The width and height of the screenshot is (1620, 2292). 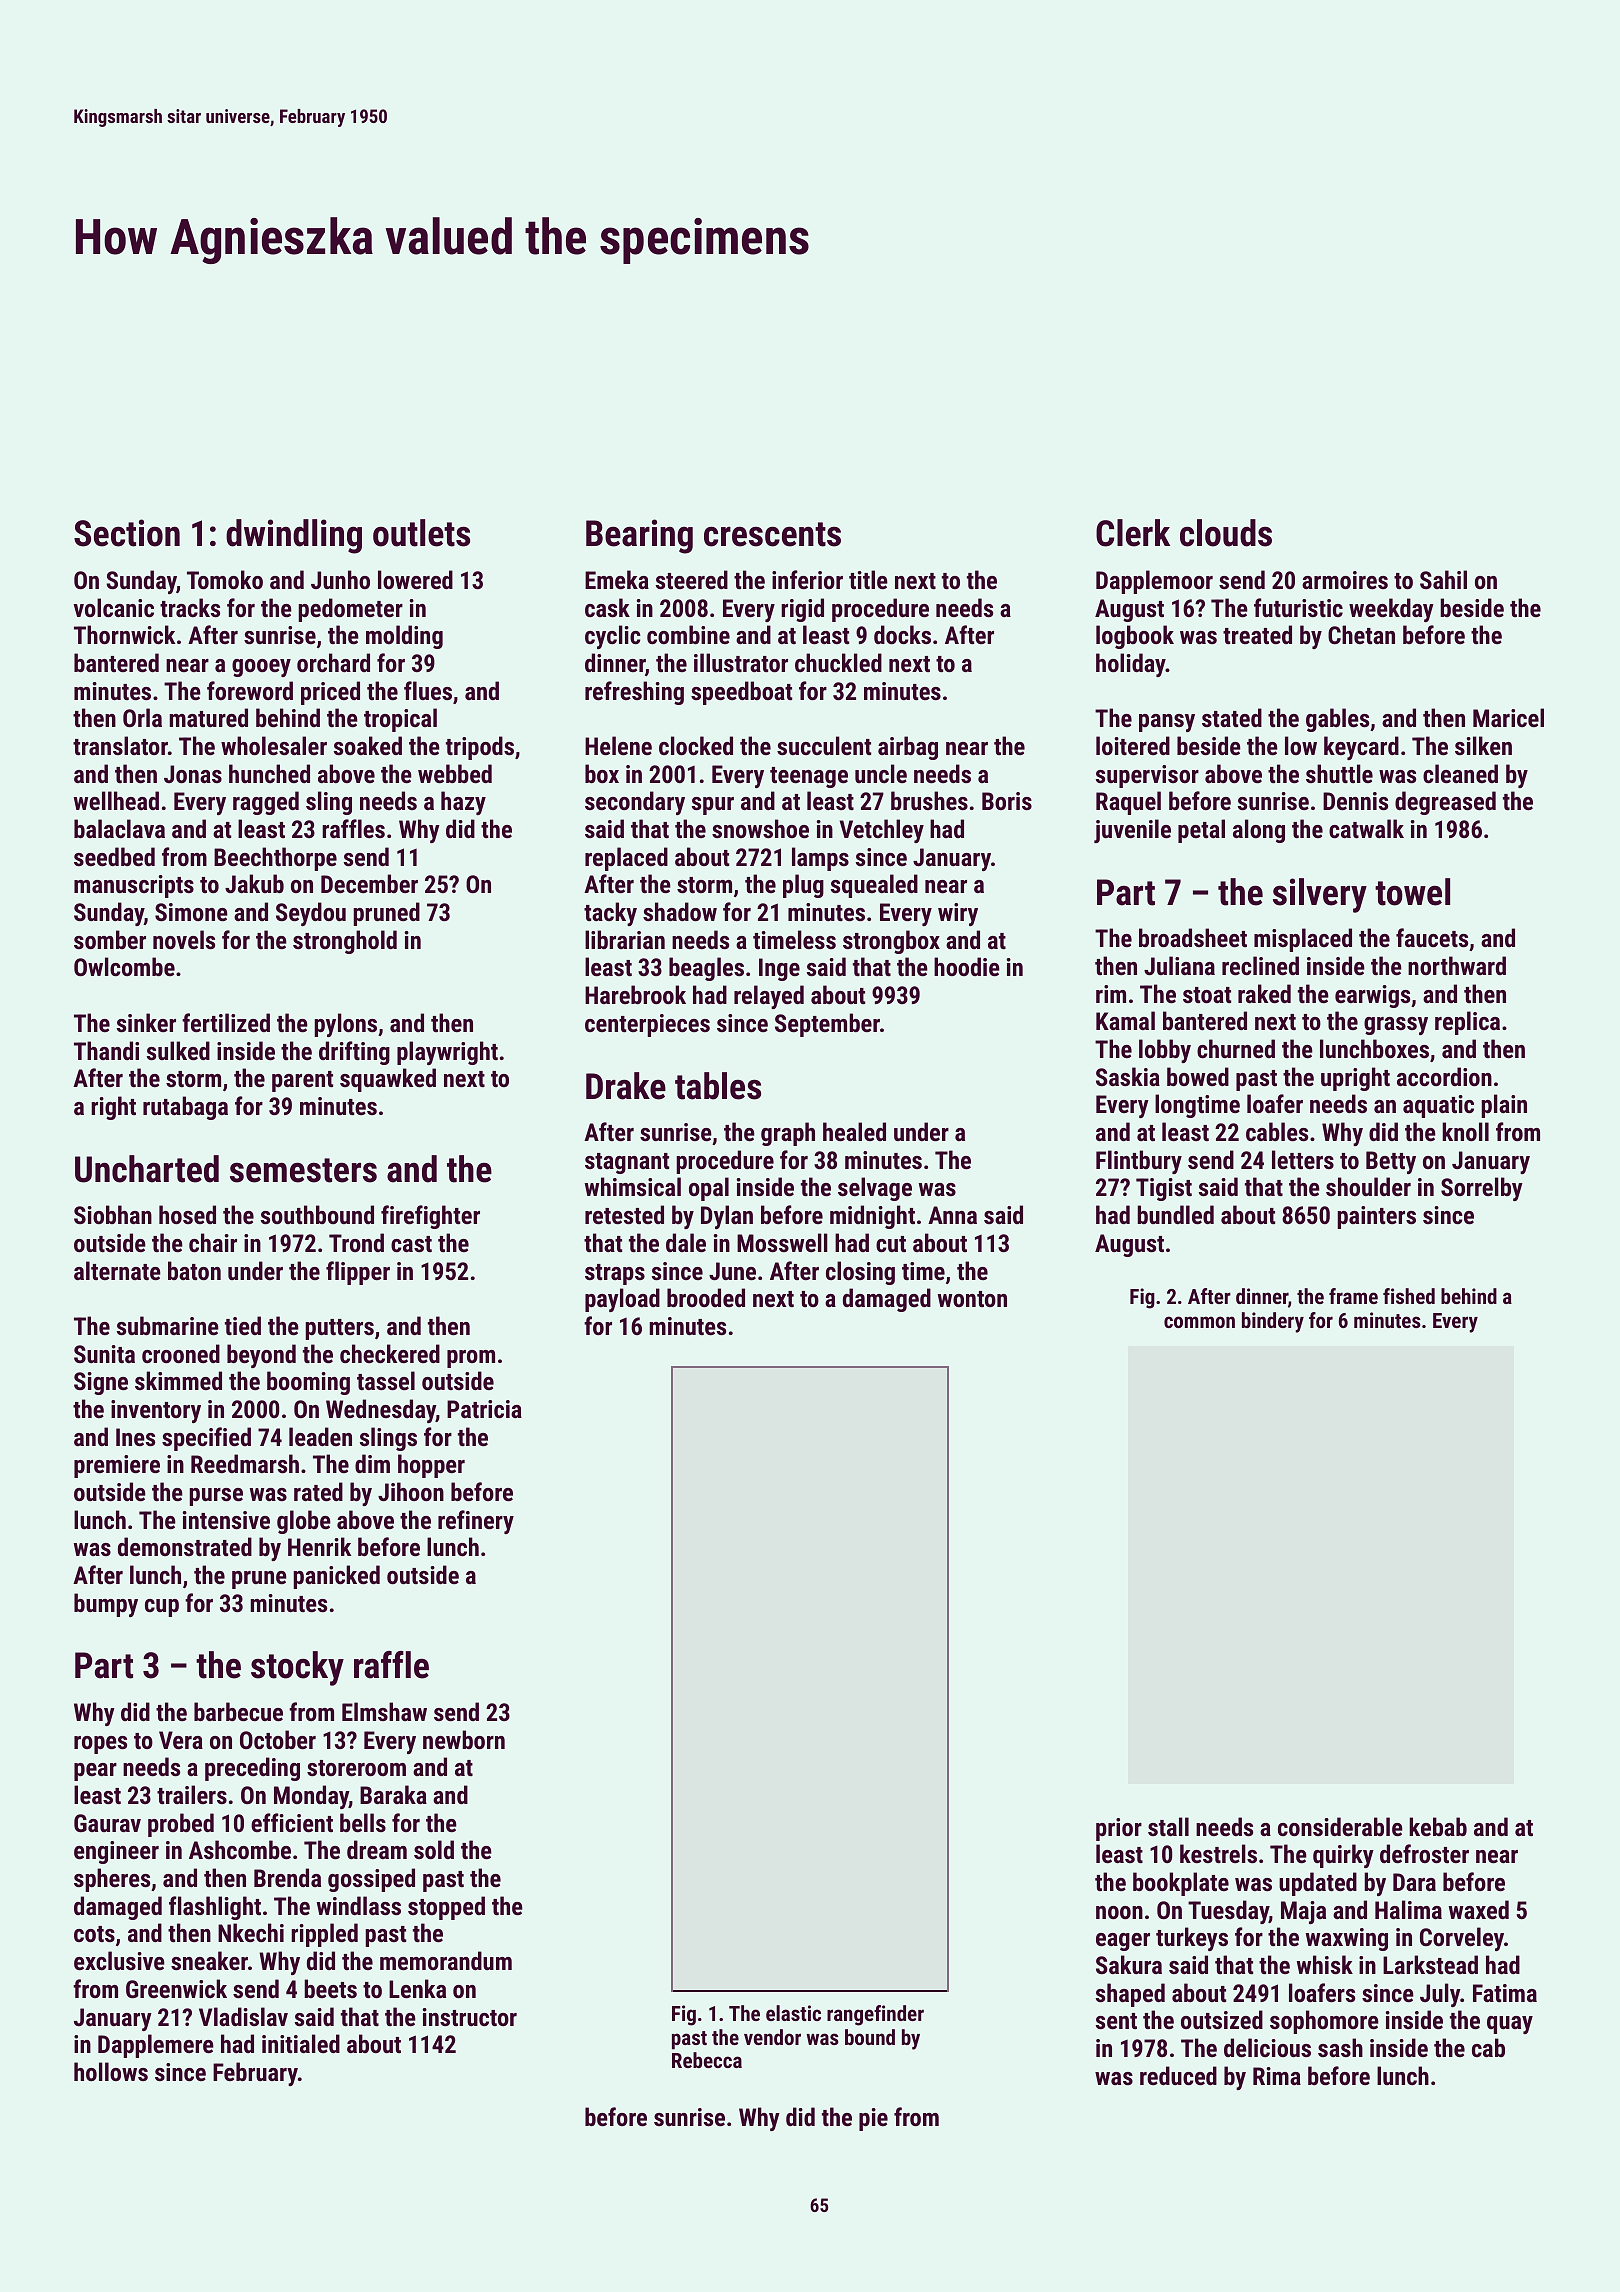 What do you see at coordinates (706, 1297) in the screenshot?
I see `brooded` at bounding box center [706, 1297].
